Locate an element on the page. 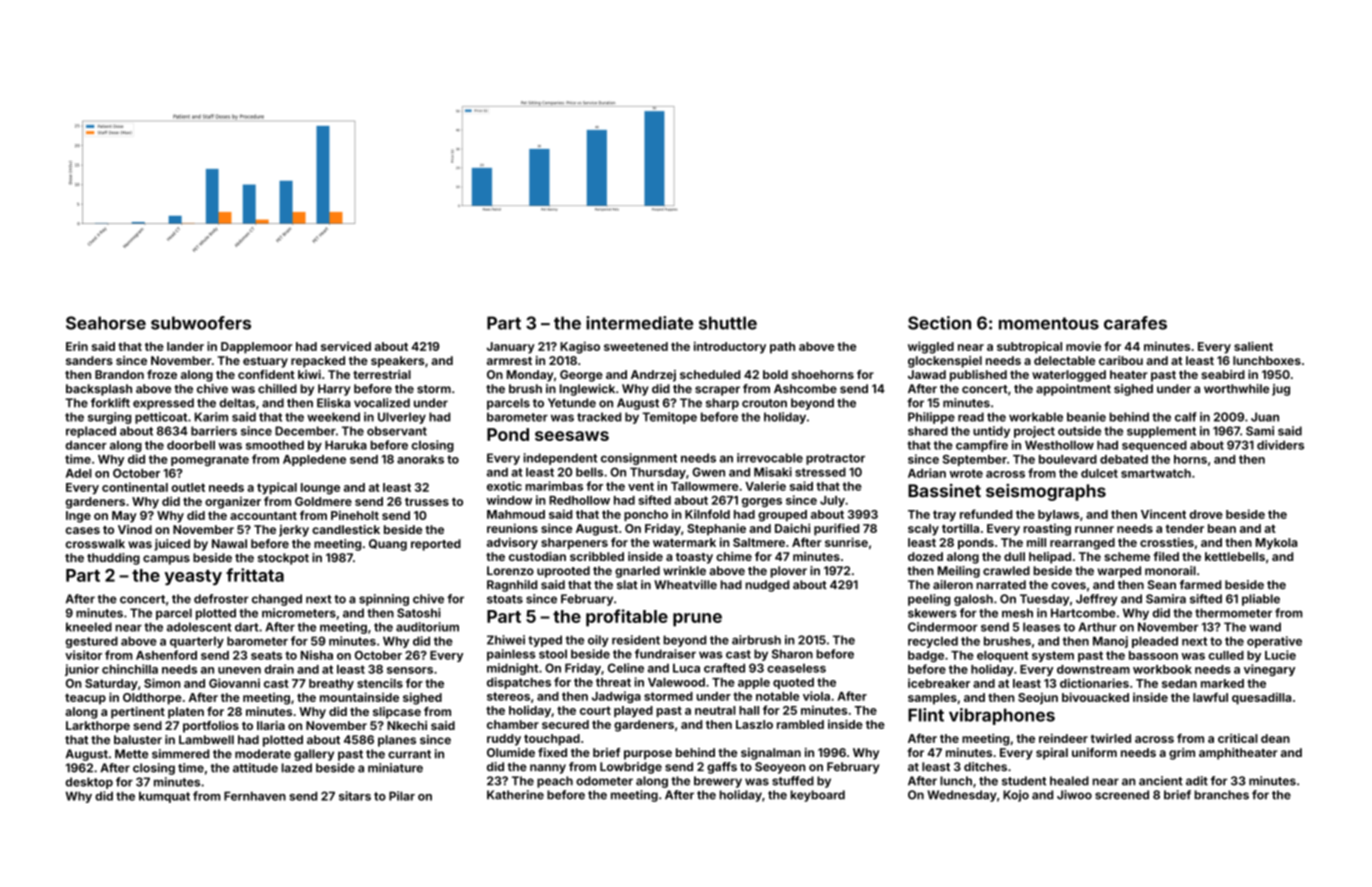 The height and width of the image is (887, 1372). Section is located at coordinates (939, 323).
